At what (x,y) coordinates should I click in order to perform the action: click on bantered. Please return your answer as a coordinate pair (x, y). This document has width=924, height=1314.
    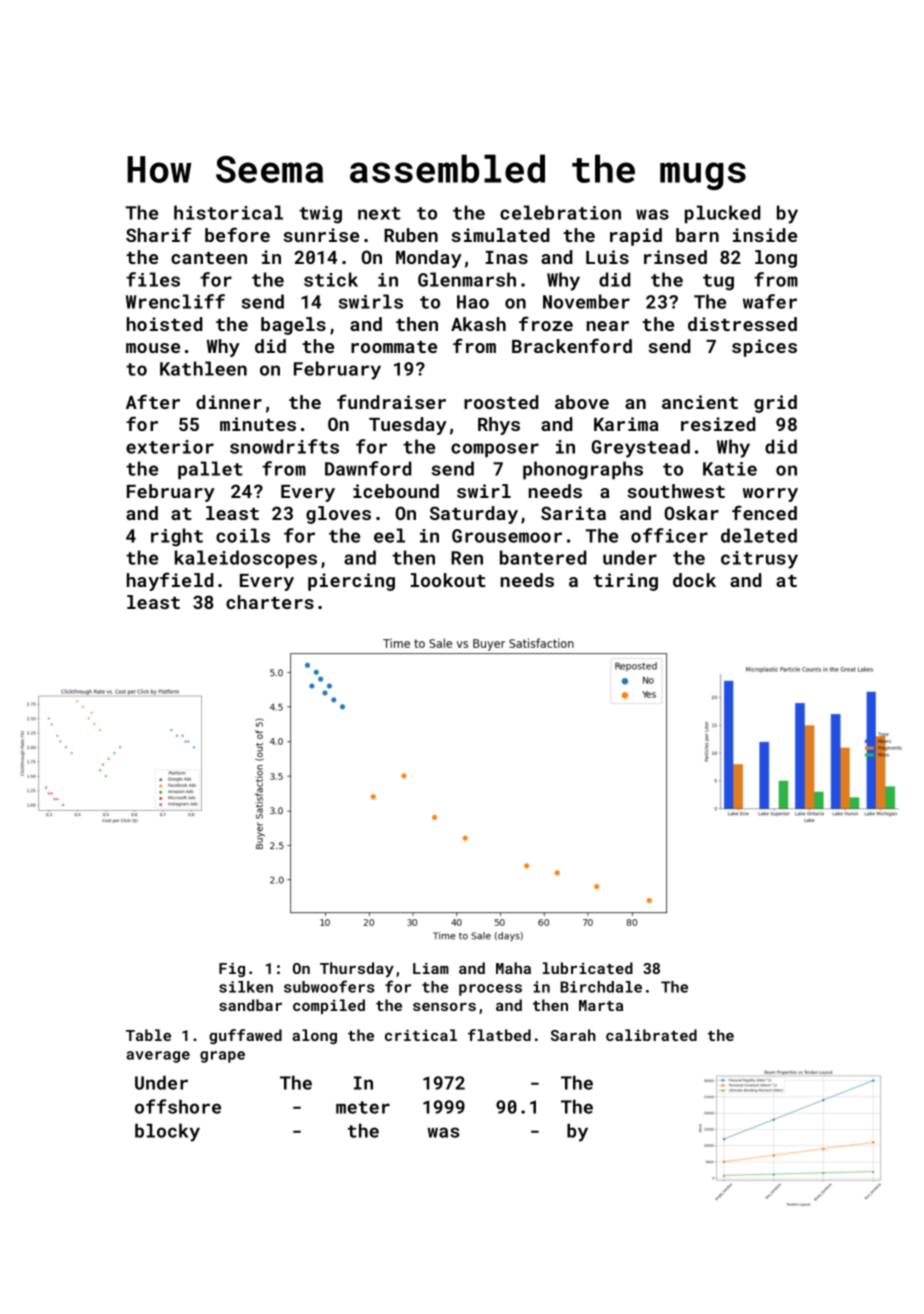
    Looking at the image, I should click on (543, 557).
